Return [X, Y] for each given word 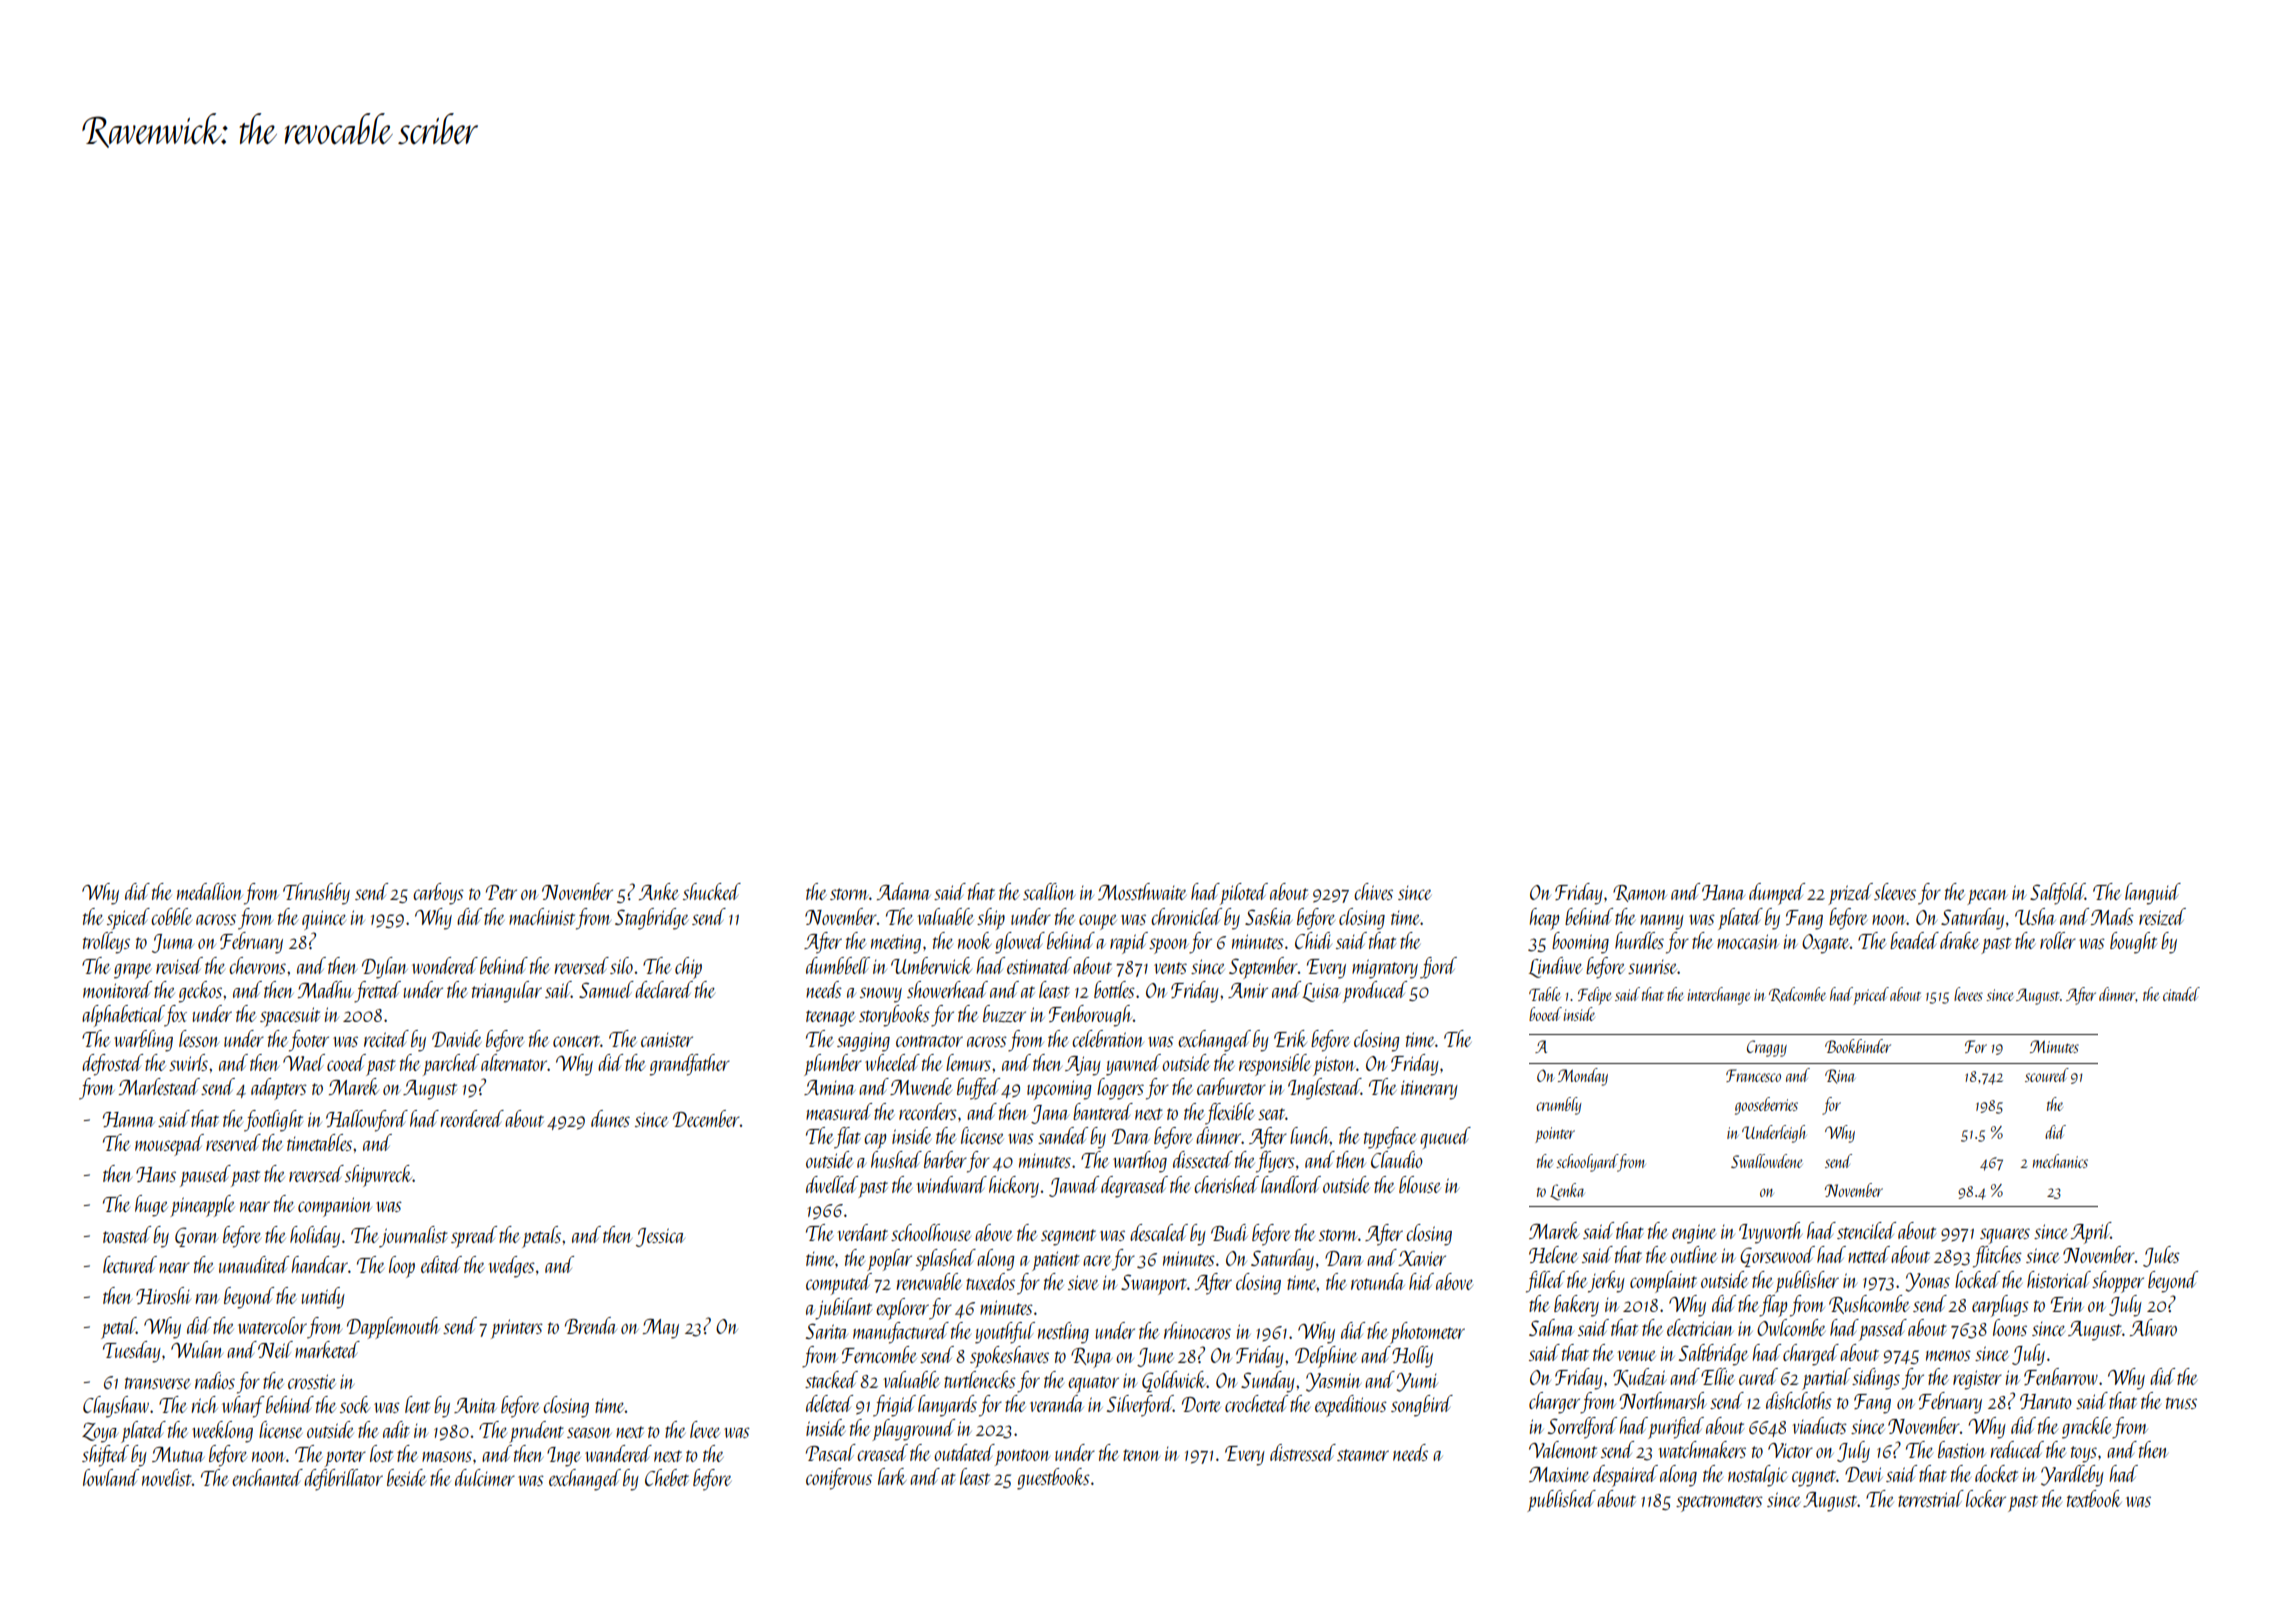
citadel [2181, 994]
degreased [1134, 1187]
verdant [862, 1232]
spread [474, 1237]
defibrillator [343, 1480]
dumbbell [838, 965]
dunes [610, 1118]
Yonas [1928, 1282]
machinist [542, 916]
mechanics [2060, 1161]
